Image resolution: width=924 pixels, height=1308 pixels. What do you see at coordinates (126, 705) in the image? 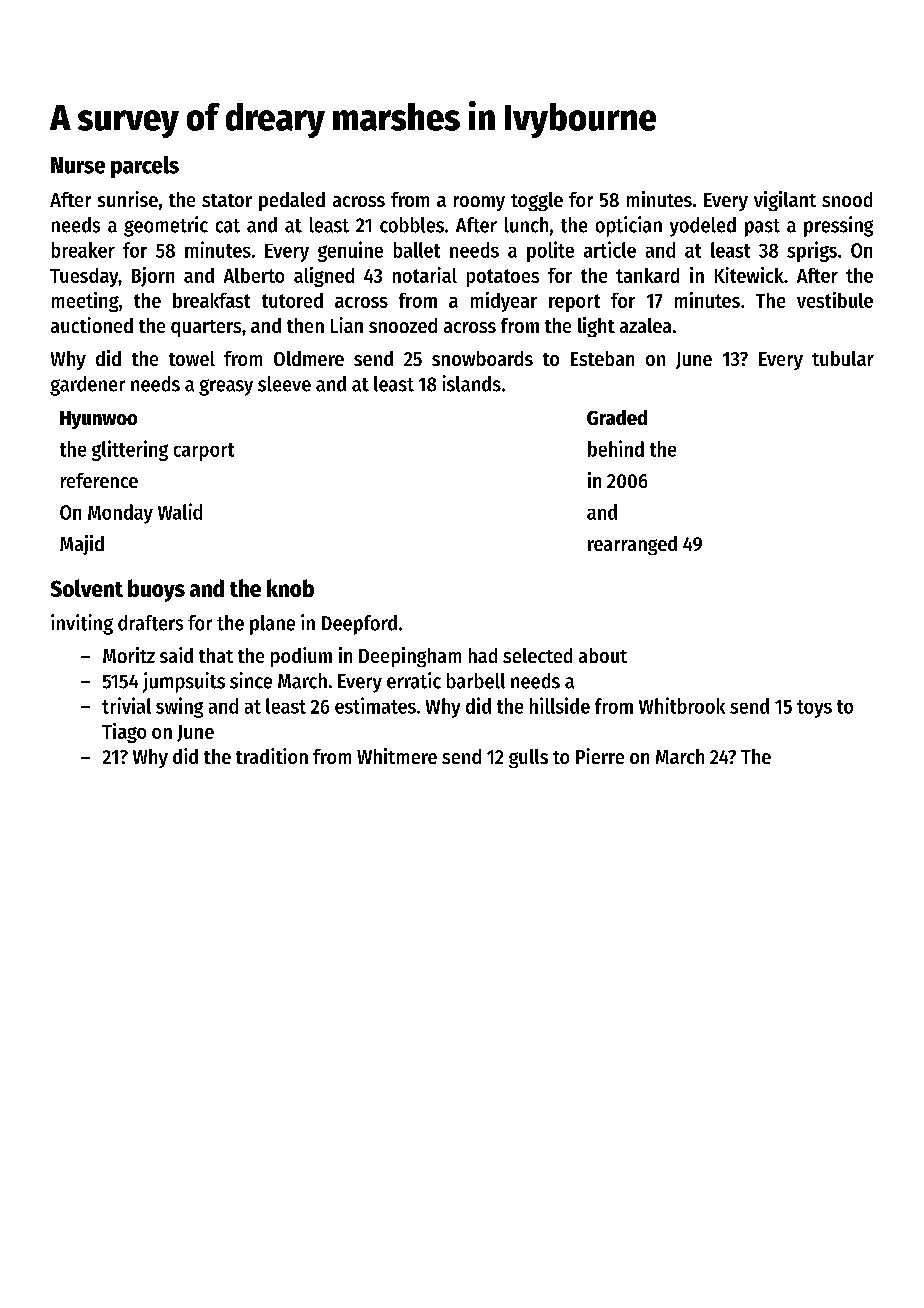
I see `trivial` at bounding box center [126, 705].
